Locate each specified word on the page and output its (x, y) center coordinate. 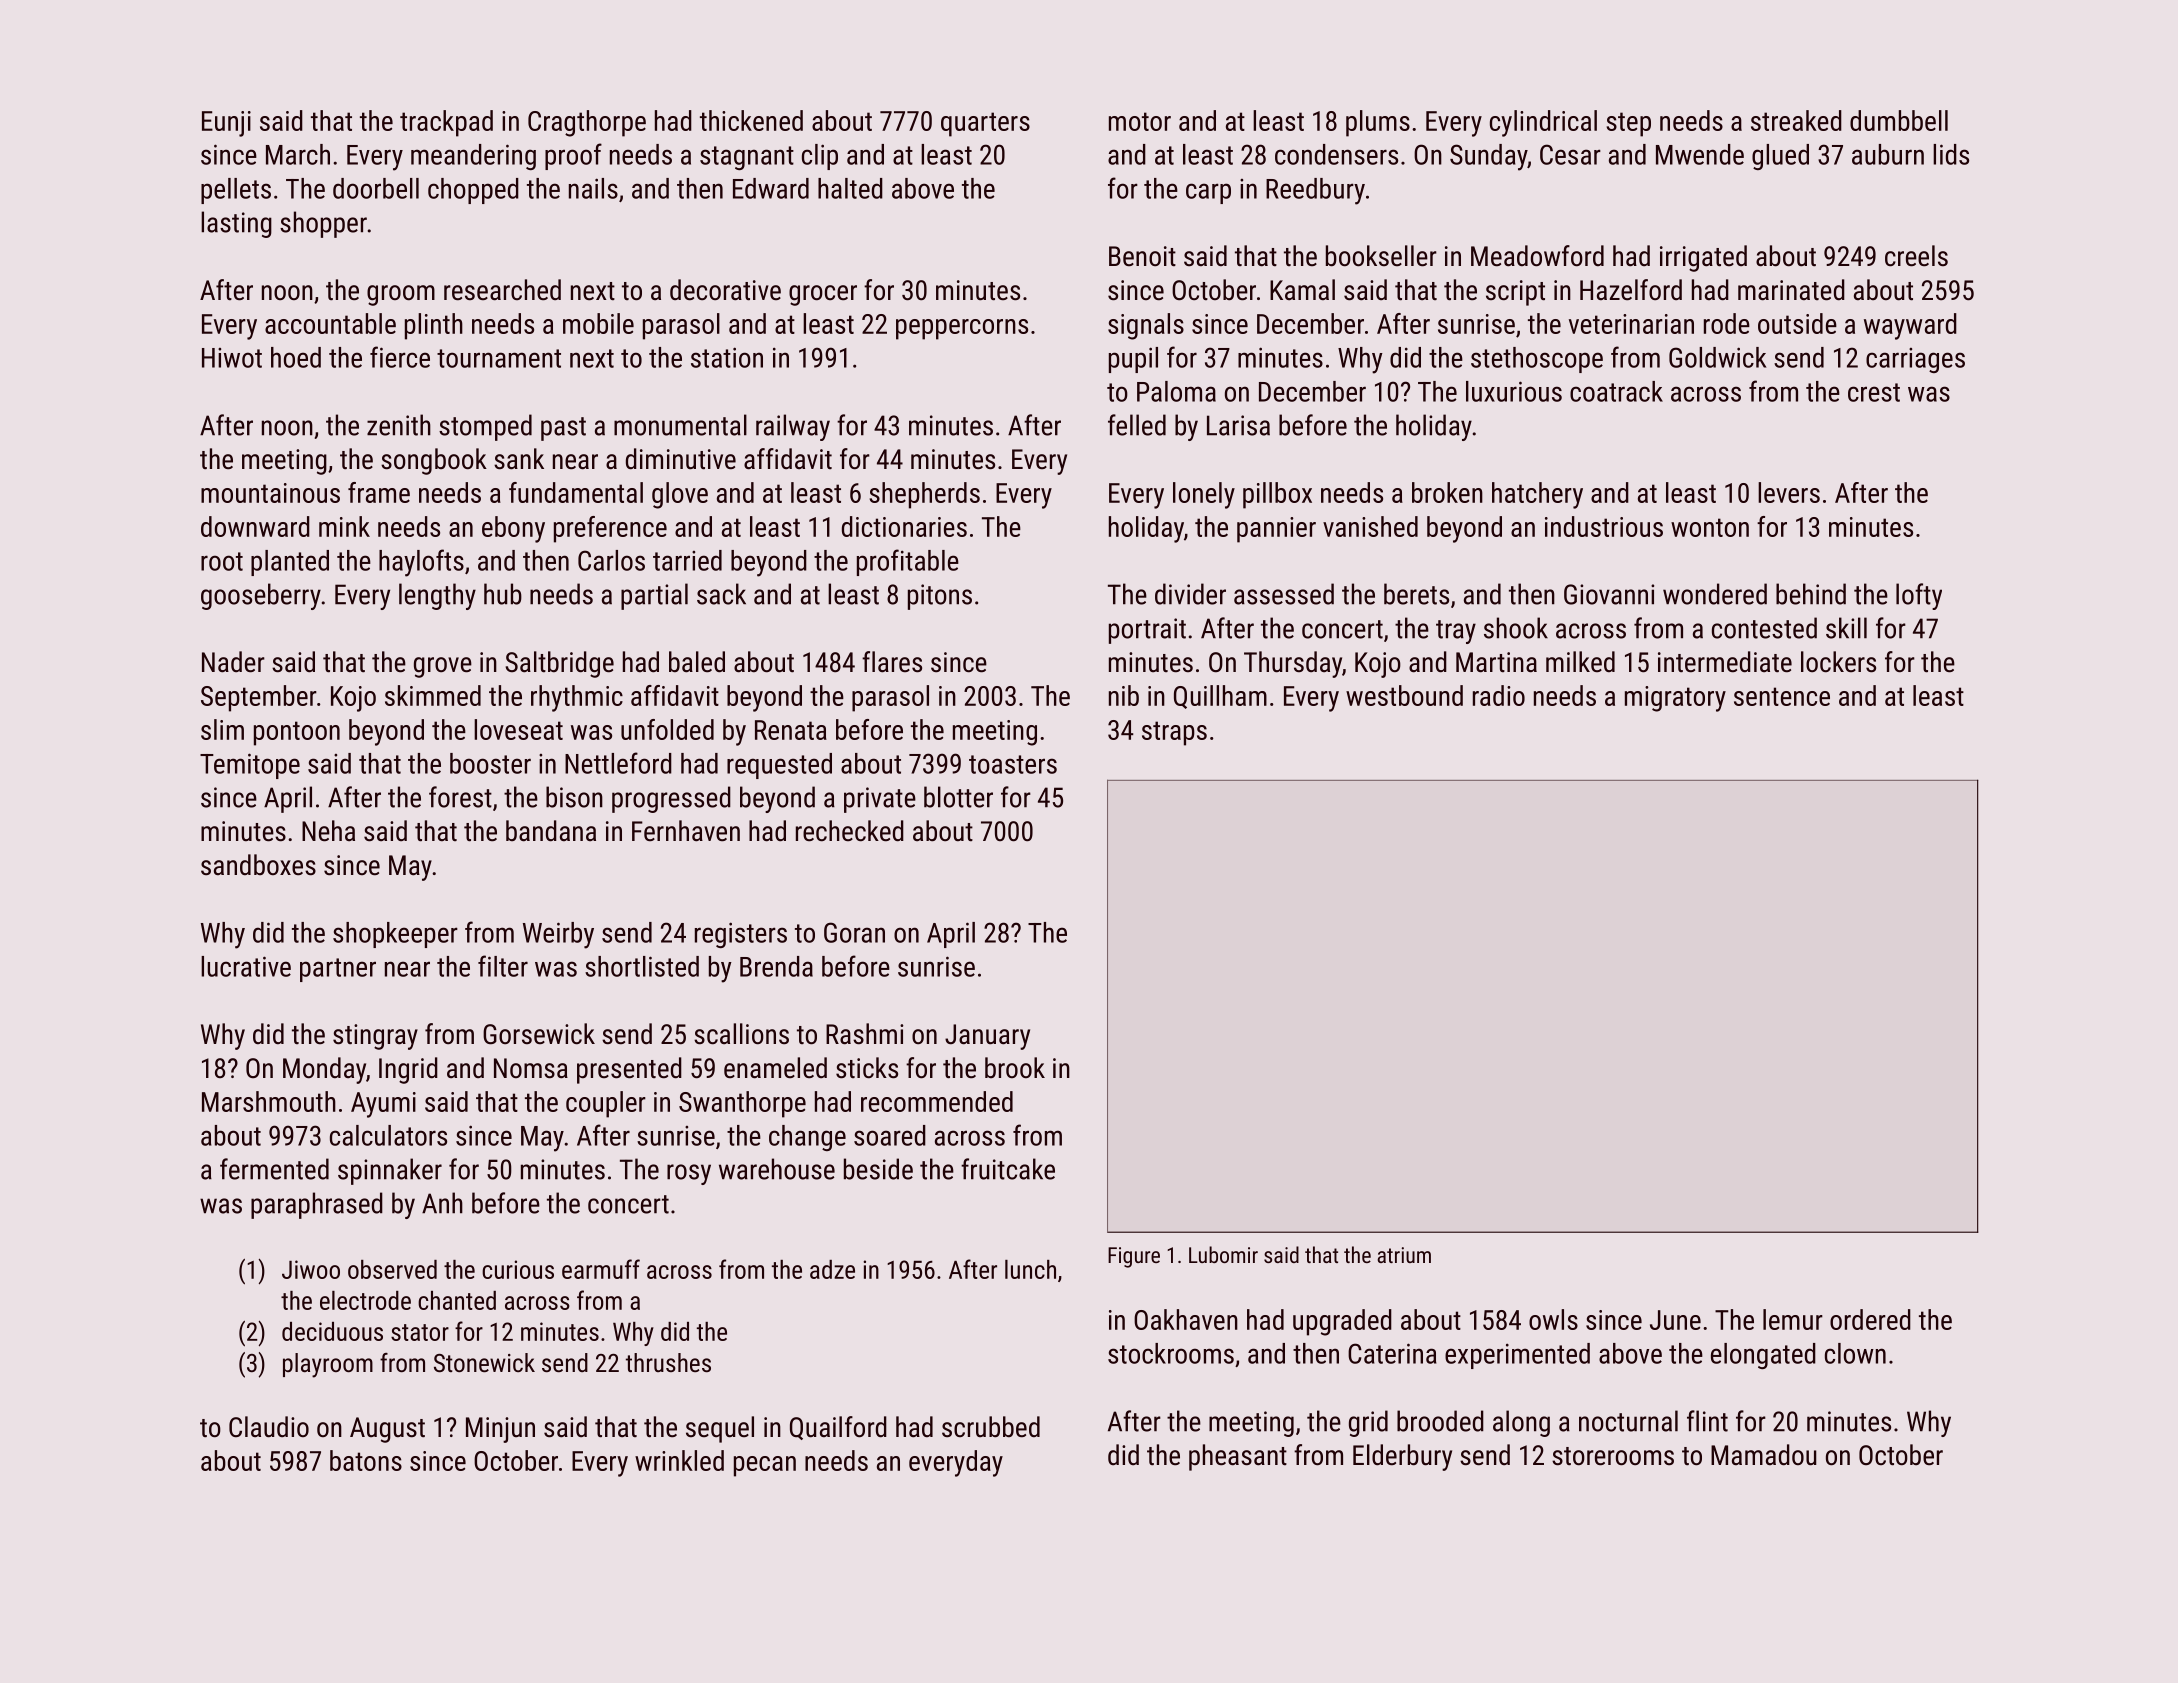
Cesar (1570, 154)
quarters (985, 124)
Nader (233, 662)
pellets (236, 191)
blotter (958, 797)
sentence (1782, 696)
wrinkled (679, 1460)
